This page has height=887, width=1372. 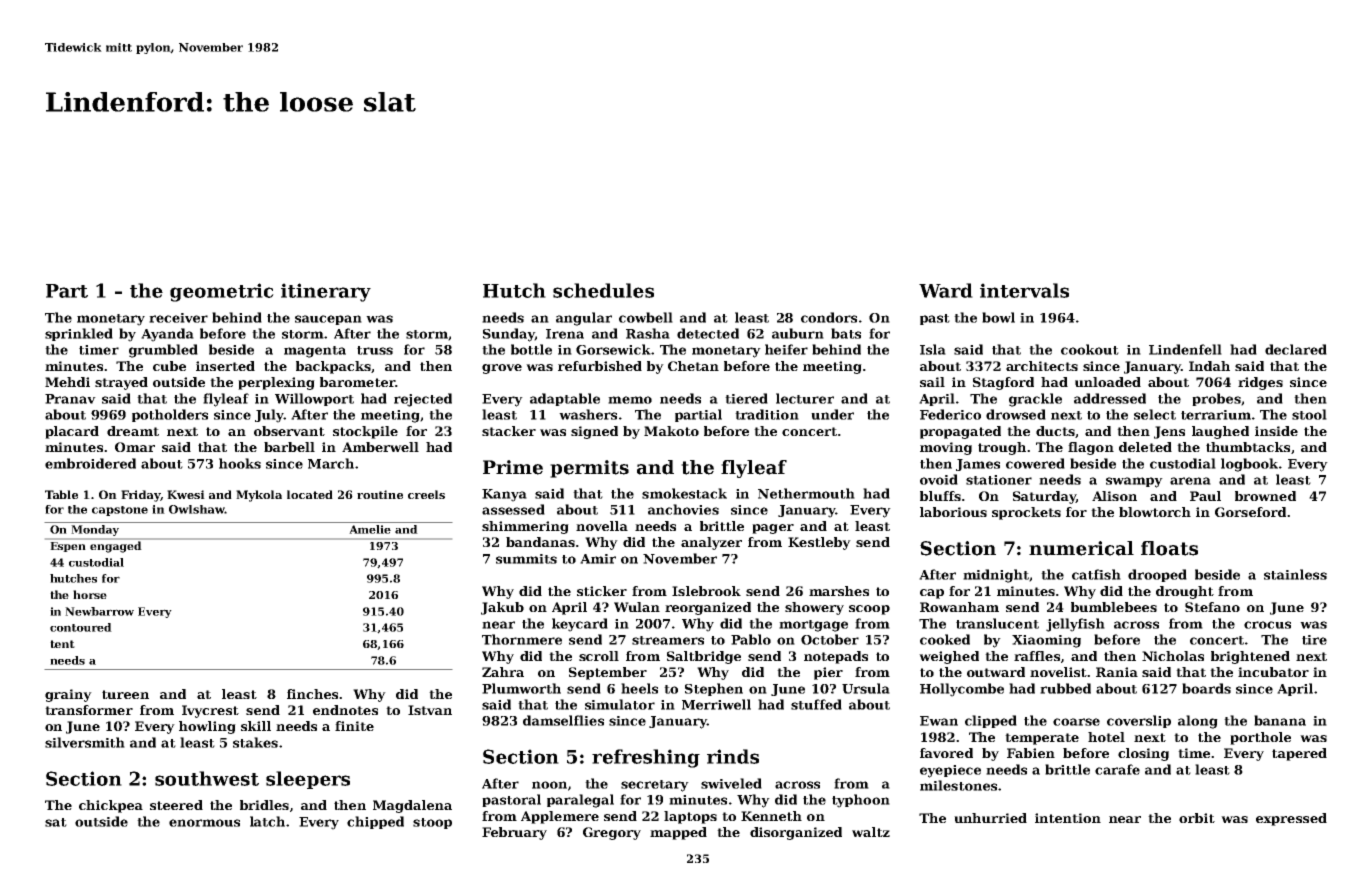 I want to click on truss, so click(x=375, y=350).
